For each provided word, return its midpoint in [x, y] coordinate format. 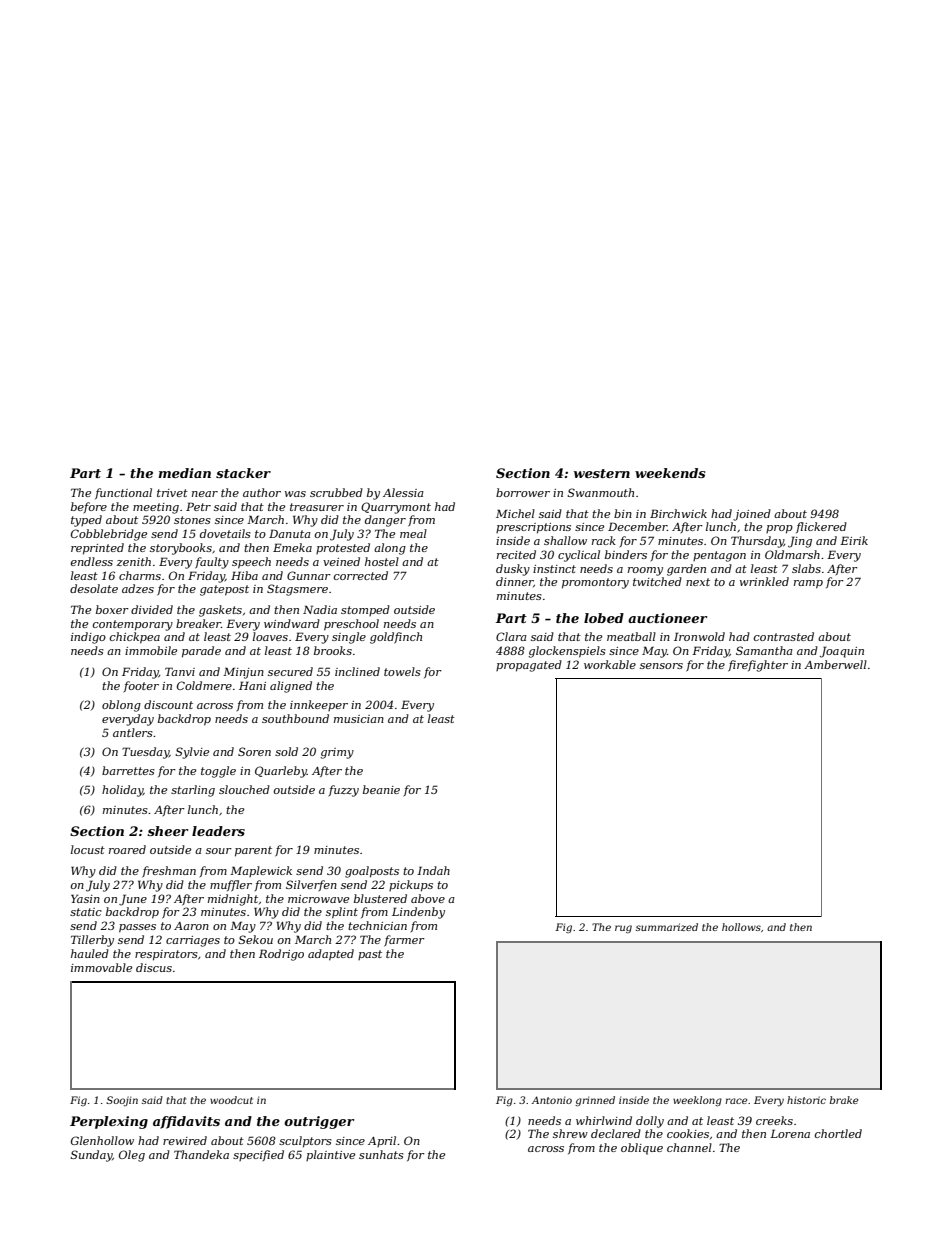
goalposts [372, 872]
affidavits [186, 1122]
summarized [667, 927]
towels [402, 671]
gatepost [224, 590]
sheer [168, 831]
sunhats [381, 1154]
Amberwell [835, 664]
